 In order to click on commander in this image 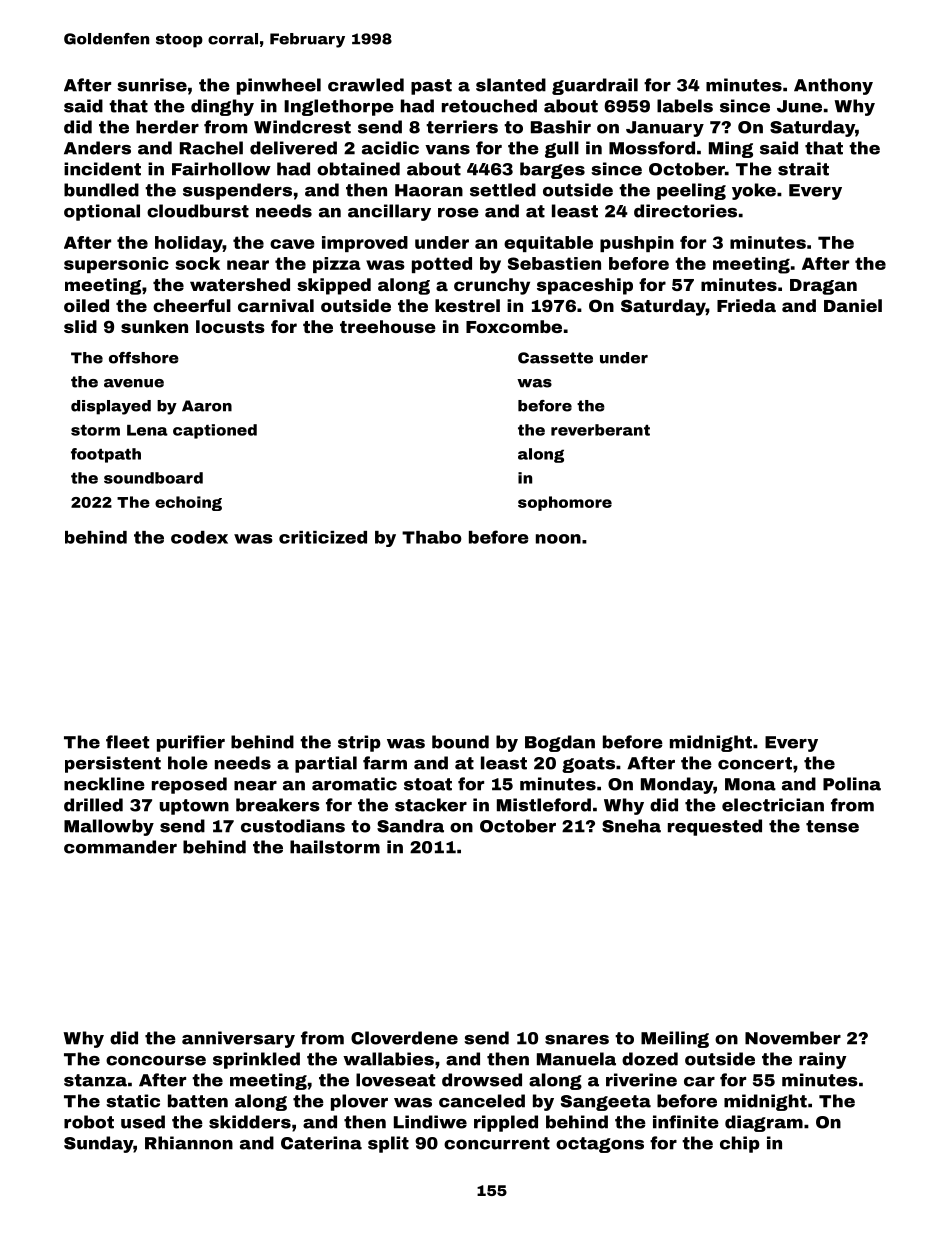, I will do `click(120, 847)`.
